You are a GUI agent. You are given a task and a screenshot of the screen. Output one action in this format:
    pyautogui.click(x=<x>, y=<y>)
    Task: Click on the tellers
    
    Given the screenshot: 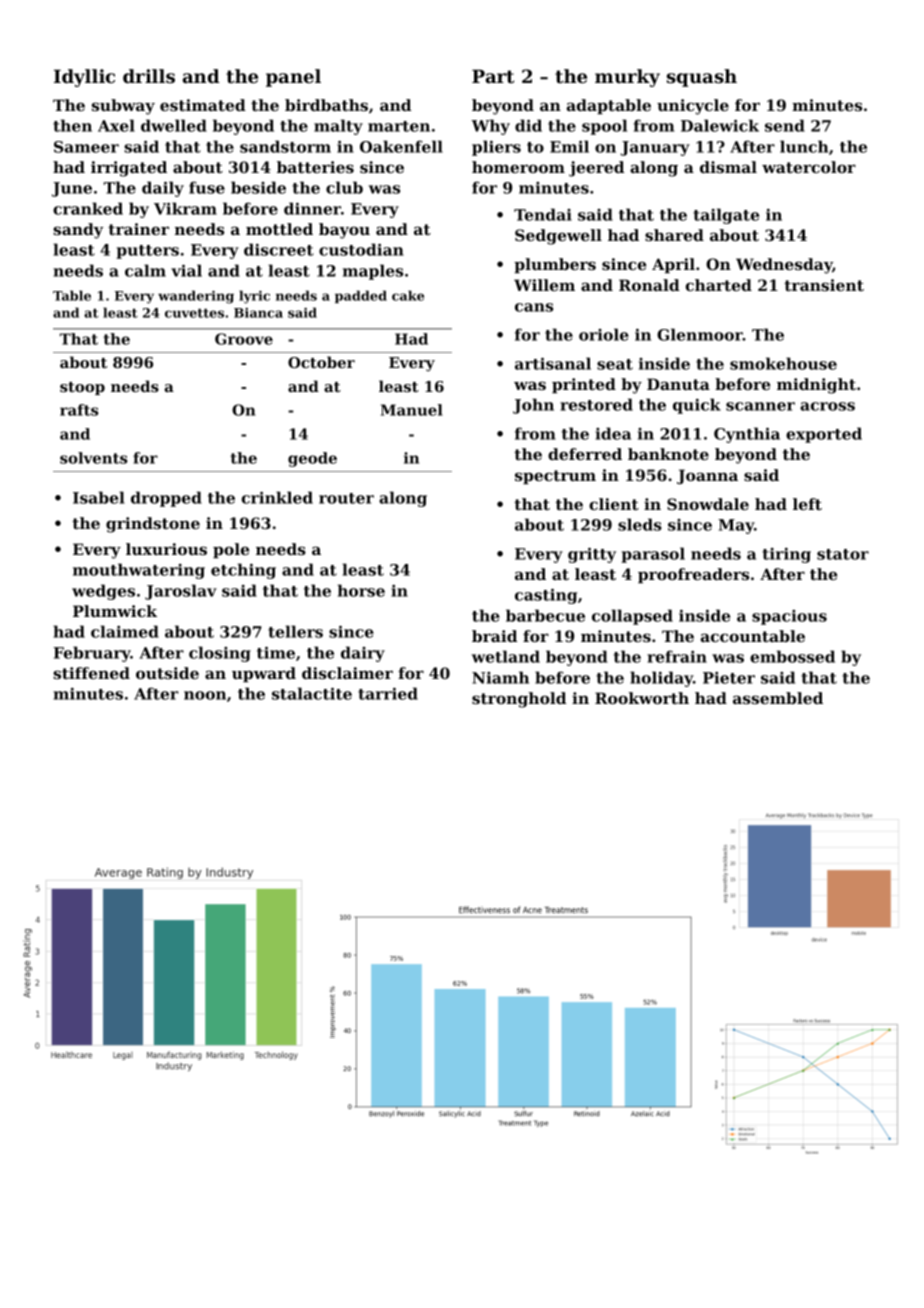 What is the action you would take?
    pyautogui.click(x=295, y=631)
